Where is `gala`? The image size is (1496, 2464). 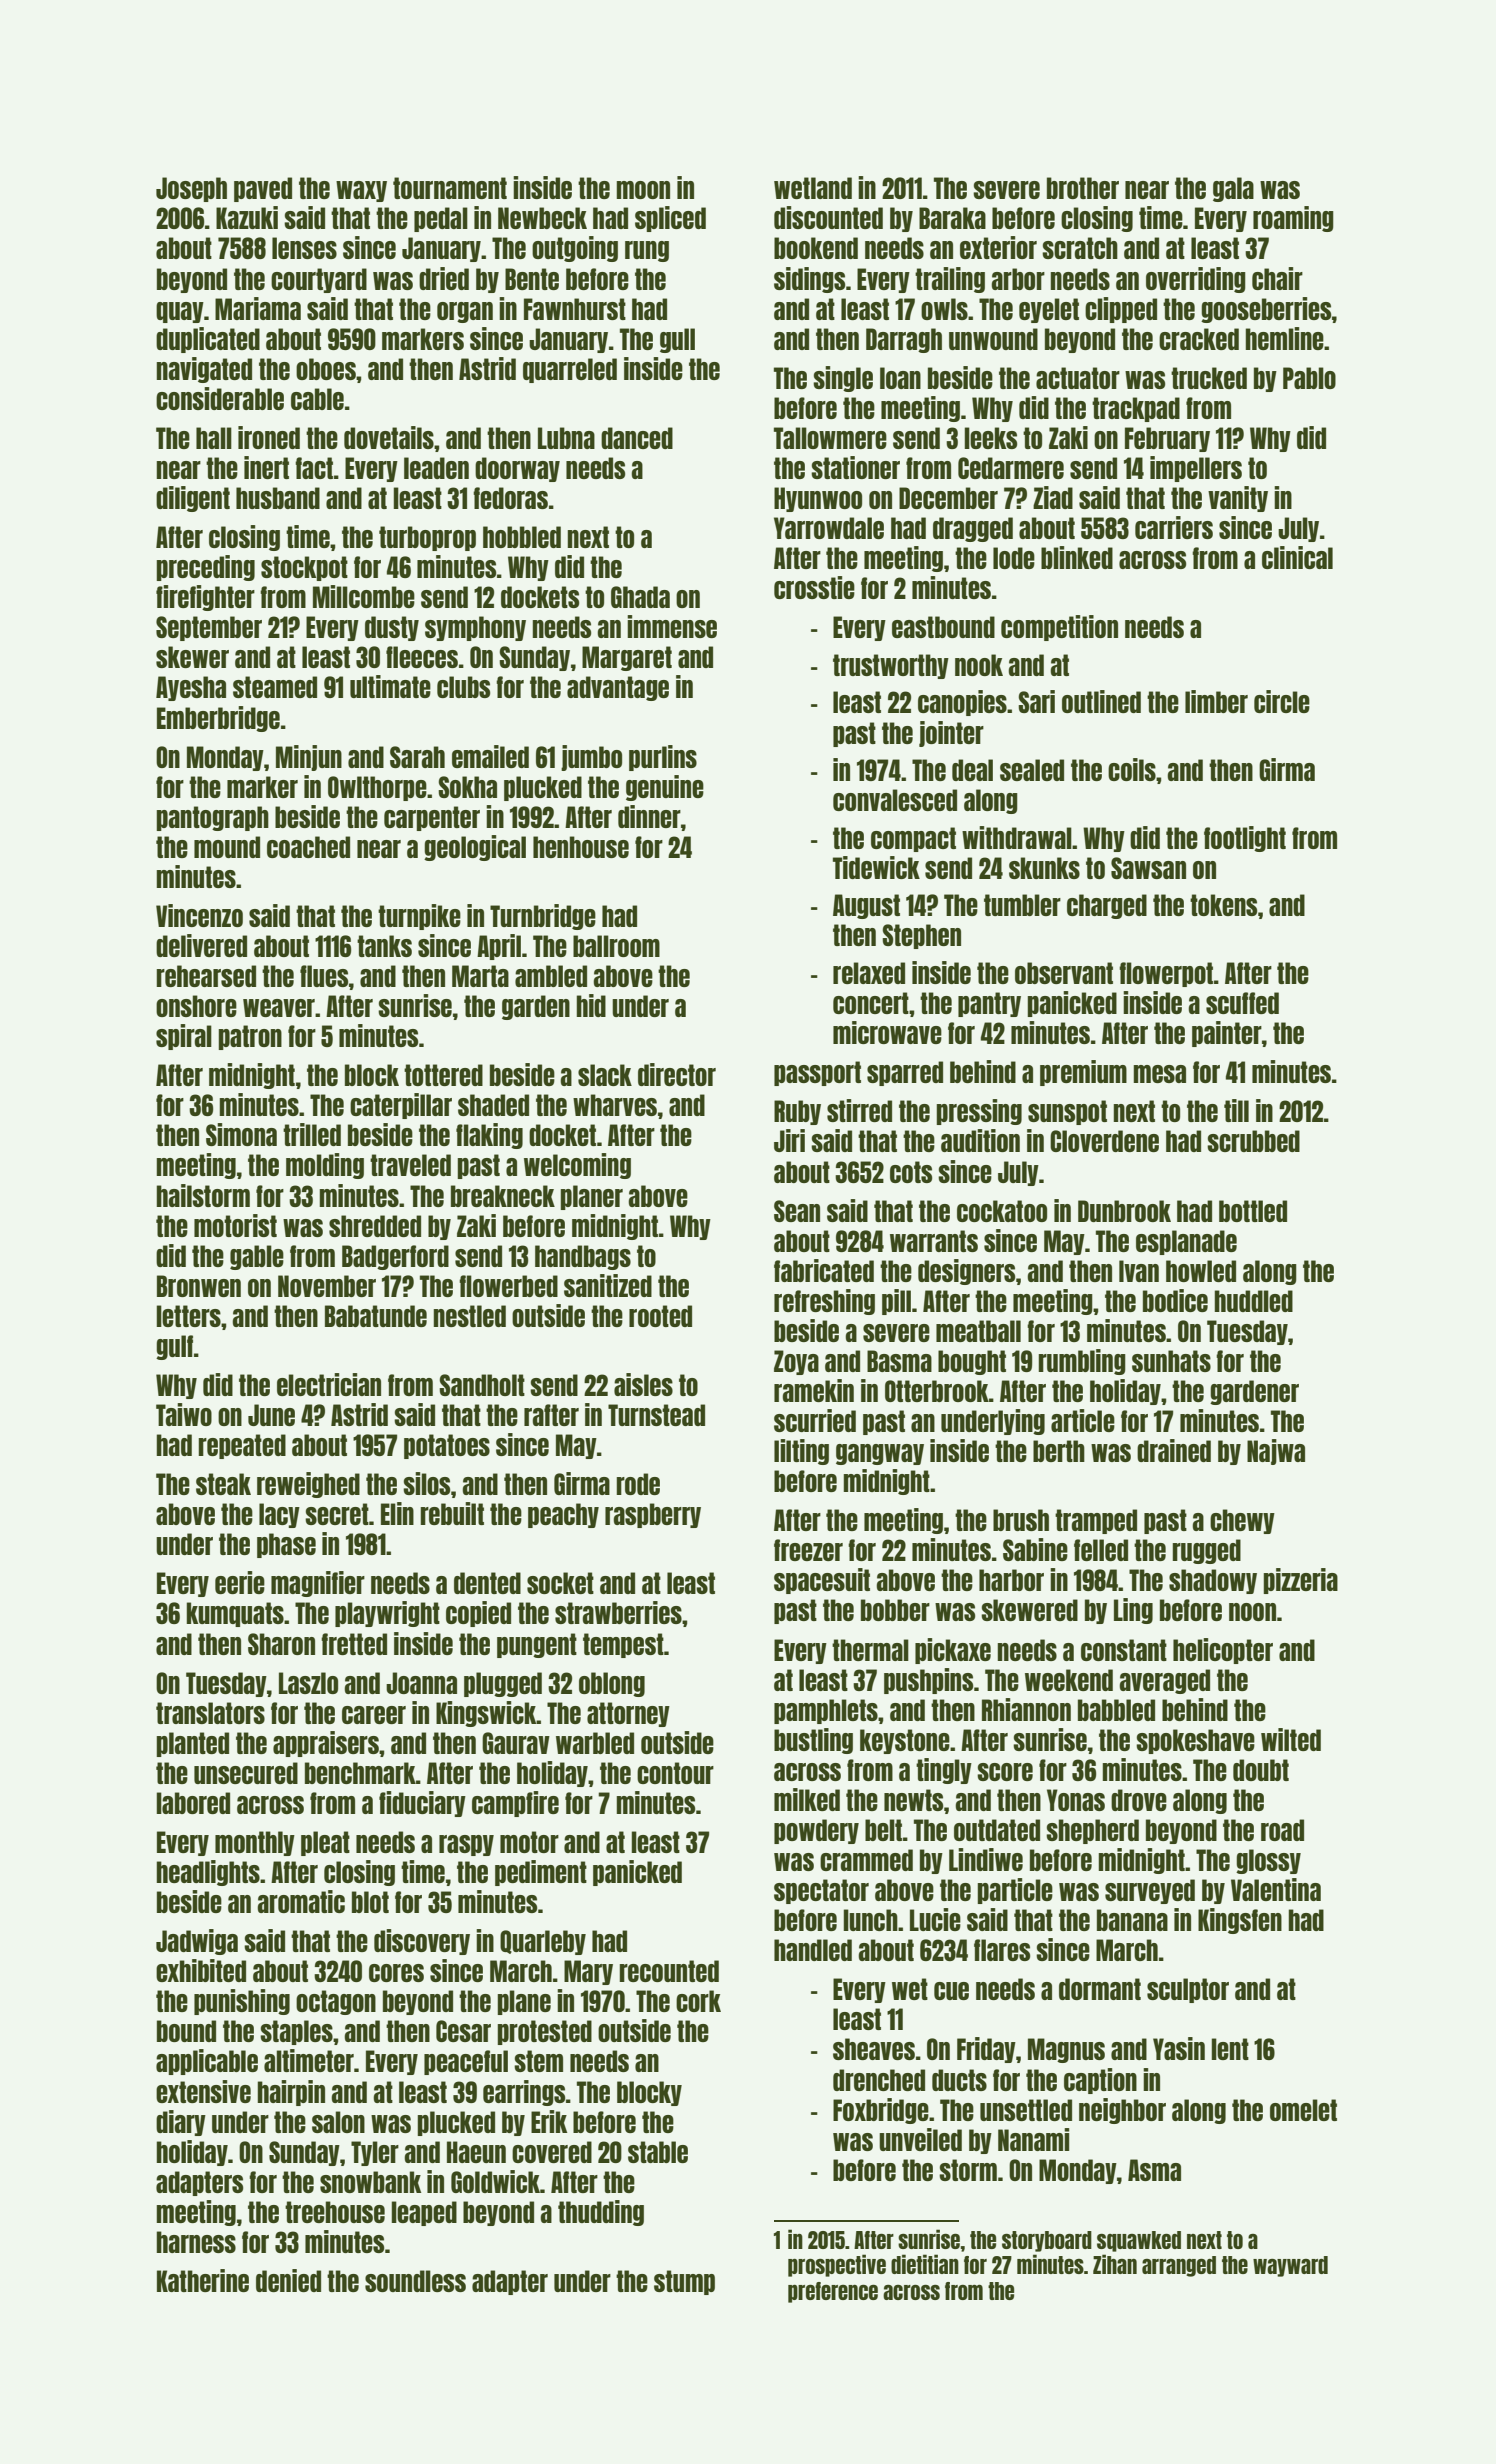
gala is located at coordinates (1233, 189).
